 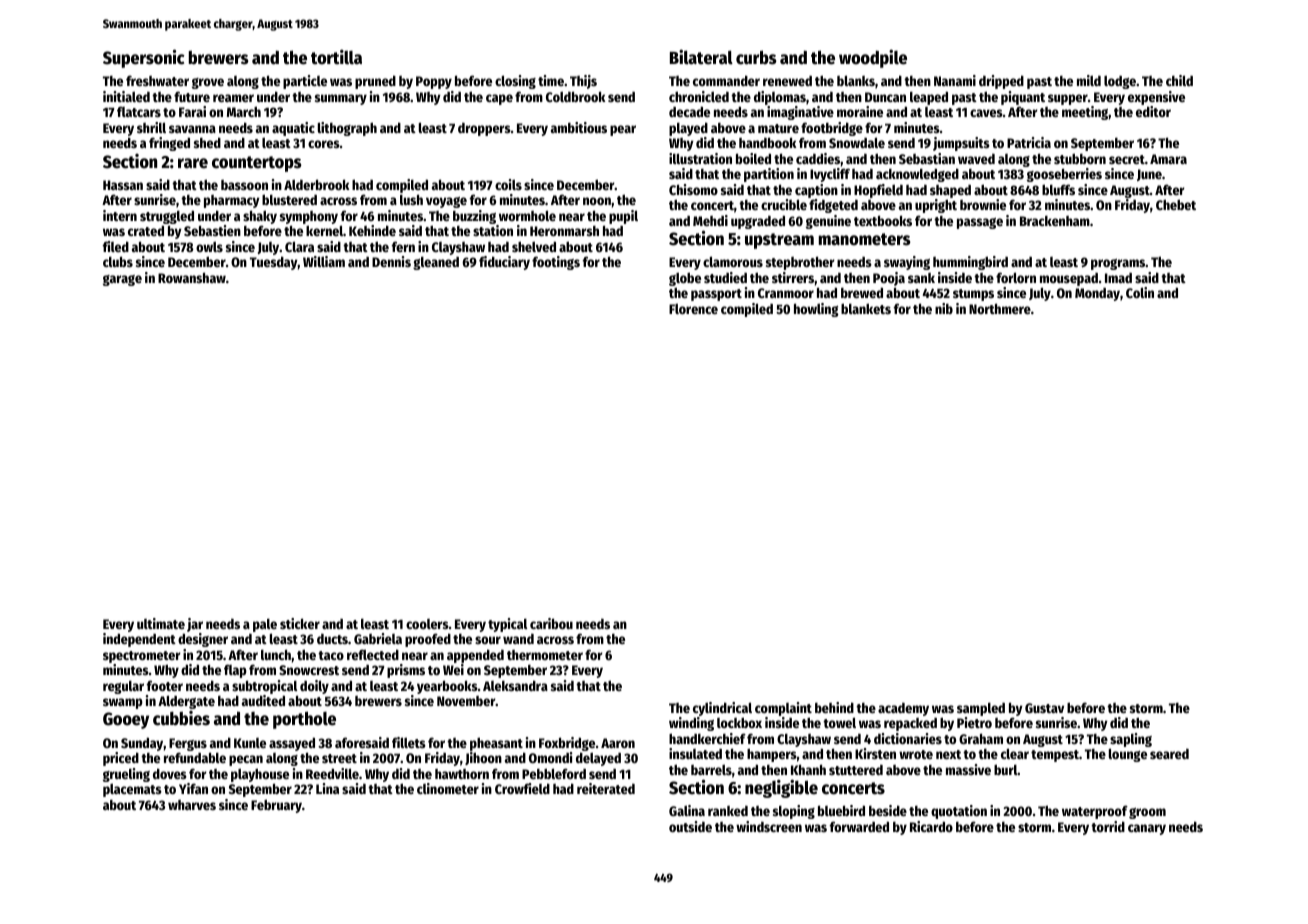 What do you see at coordinates (126, 96) in the screenshot?
I see `initialed` at bounding box center [126, 96].
